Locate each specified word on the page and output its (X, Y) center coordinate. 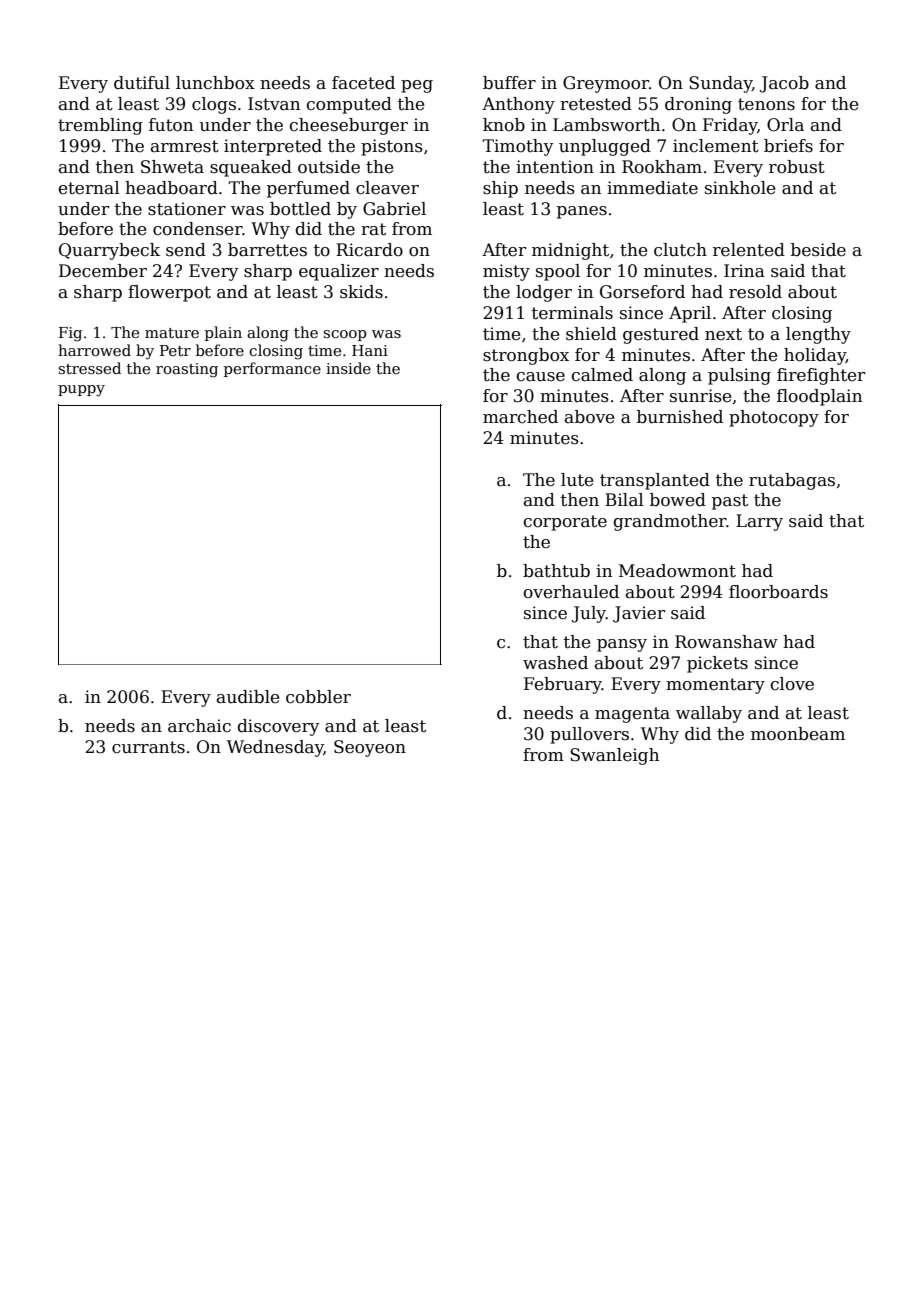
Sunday (720, 84)
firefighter (821, 376)
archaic (199, 726)
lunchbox (215, 83)
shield (591, 334)
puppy (81, 391)
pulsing (739, 376)
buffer (509, 83)
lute (577, 480)
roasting (187, 370)
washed (555, 663)
